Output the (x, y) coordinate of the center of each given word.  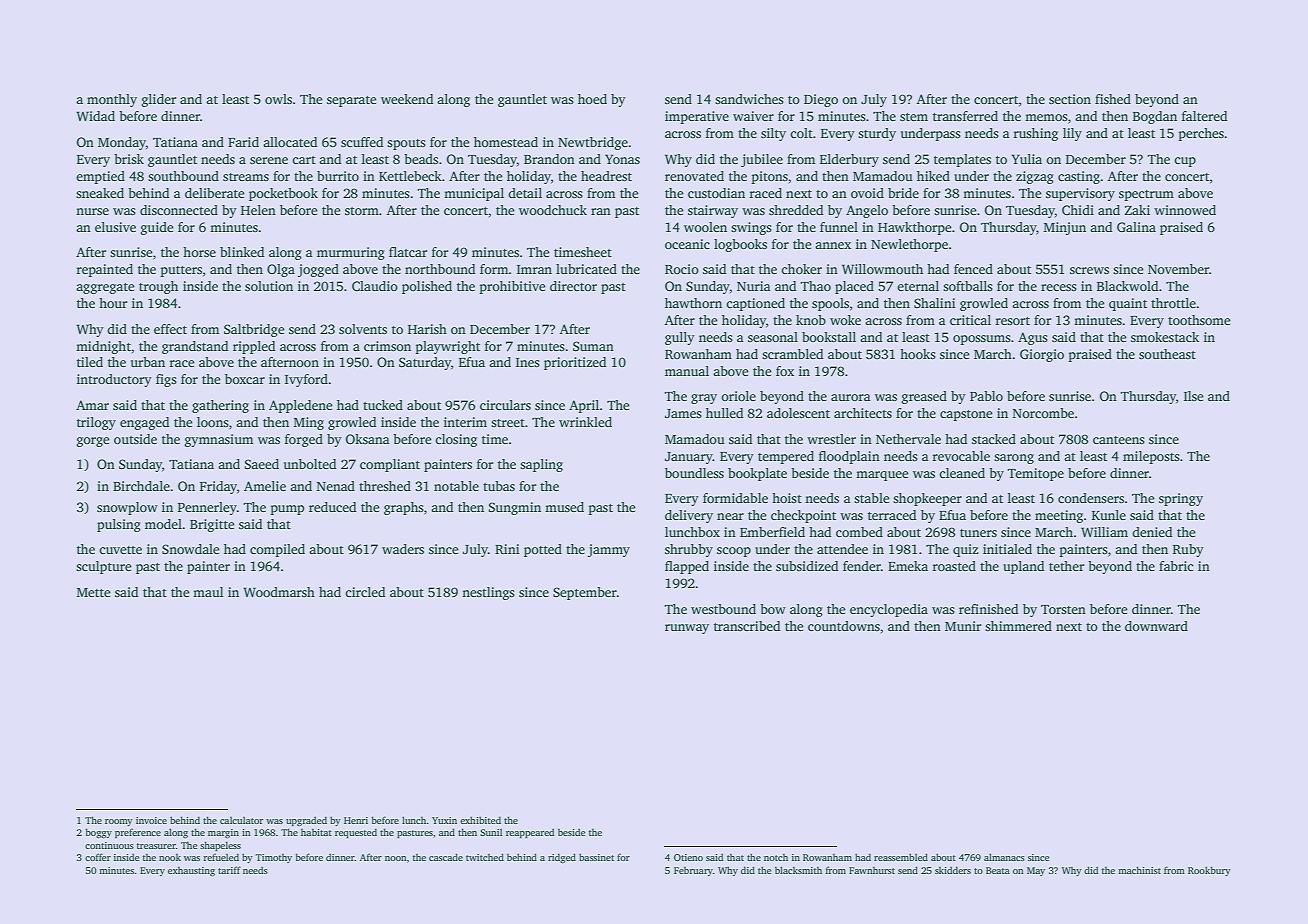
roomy (119, 822)
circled (365, 592)
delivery (689, 516)
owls (278, 99)
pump (287, 510)
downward (1156, 626)
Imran (534, 269)
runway (687, 629)
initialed (1007, 549)
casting (1079, 177)
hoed (592, 99)
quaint (1128, 304)
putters (181, 271)
